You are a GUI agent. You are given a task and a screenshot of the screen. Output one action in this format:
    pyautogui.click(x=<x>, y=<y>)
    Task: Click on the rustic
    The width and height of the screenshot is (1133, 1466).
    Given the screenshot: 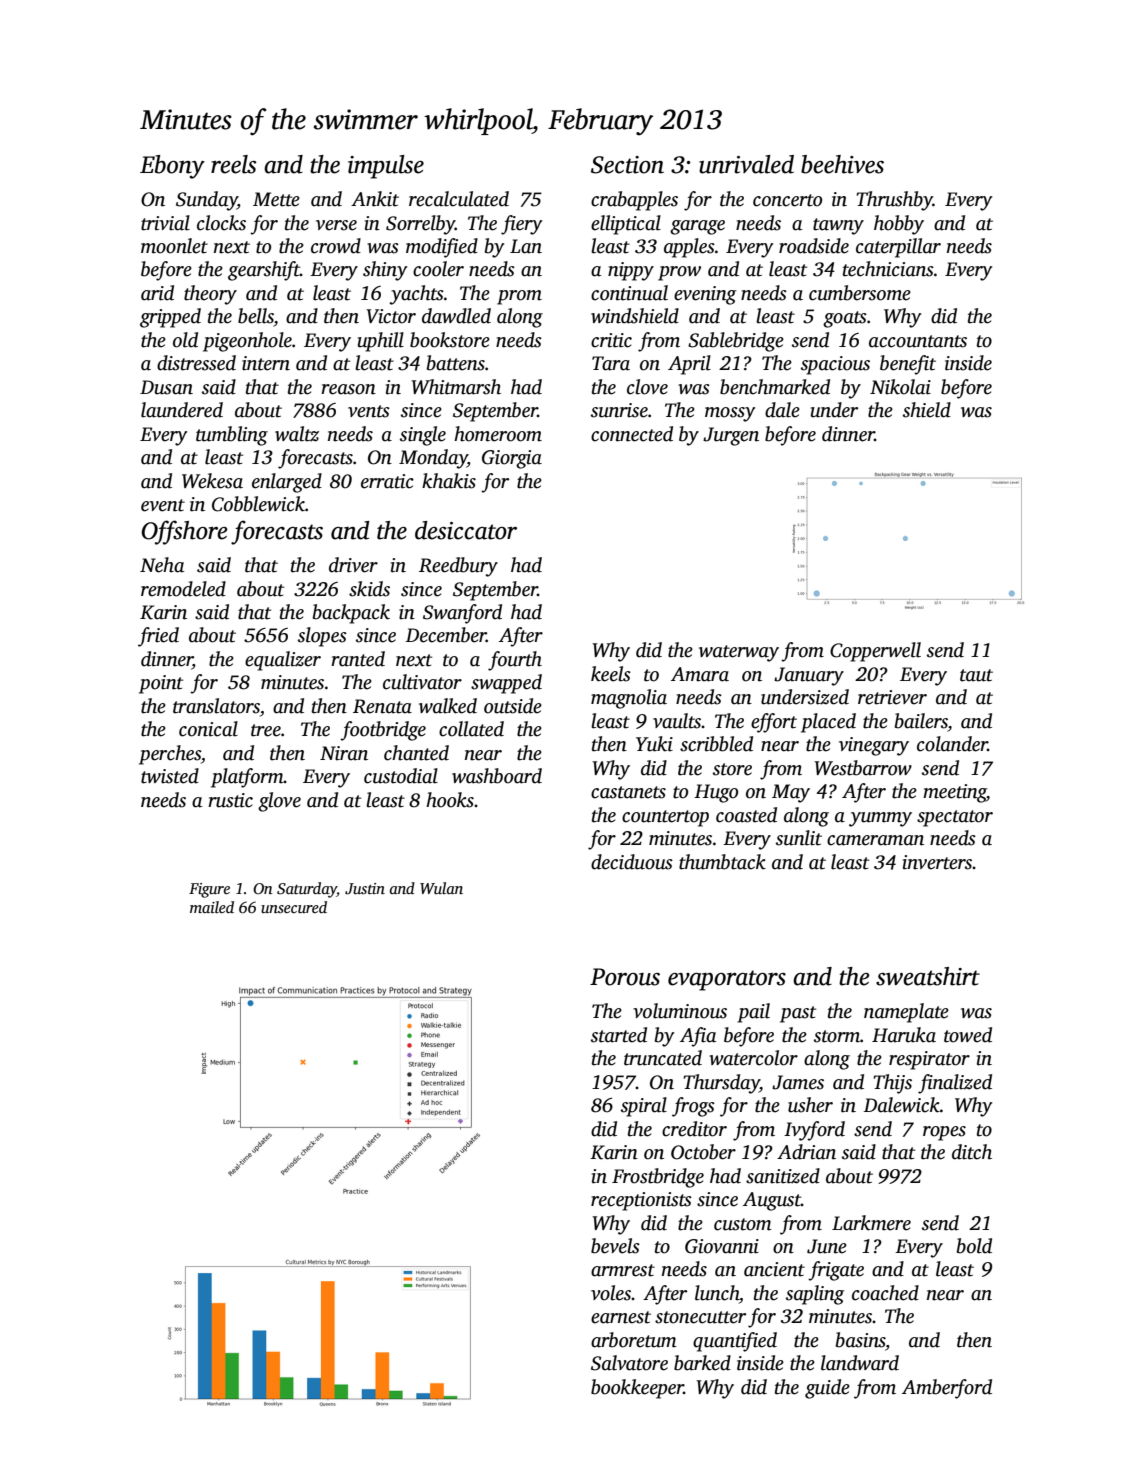 What is the action you would take?
    pyautogui.click(x=230, y=800)
